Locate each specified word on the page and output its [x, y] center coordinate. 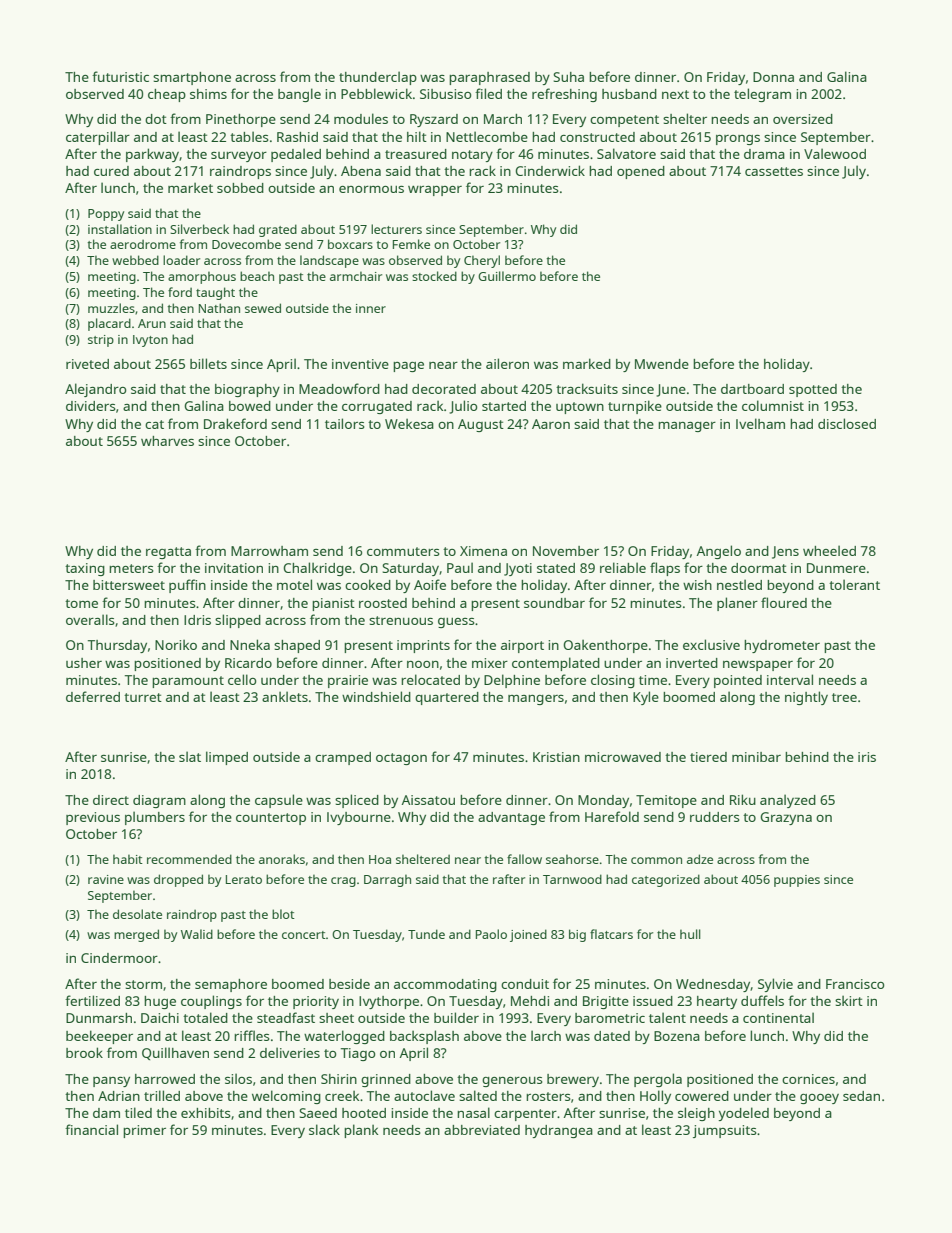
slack [324, 1129]
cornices [808, 1079]
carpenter [525, 1115]
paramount [188, 682]
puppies [797, 881]
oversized [803, 119]
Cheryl [482, 261]
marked [587, 363]
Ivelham [760, 423]
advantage [511, 818]
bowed [250, 406]
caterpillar [98, 138]
